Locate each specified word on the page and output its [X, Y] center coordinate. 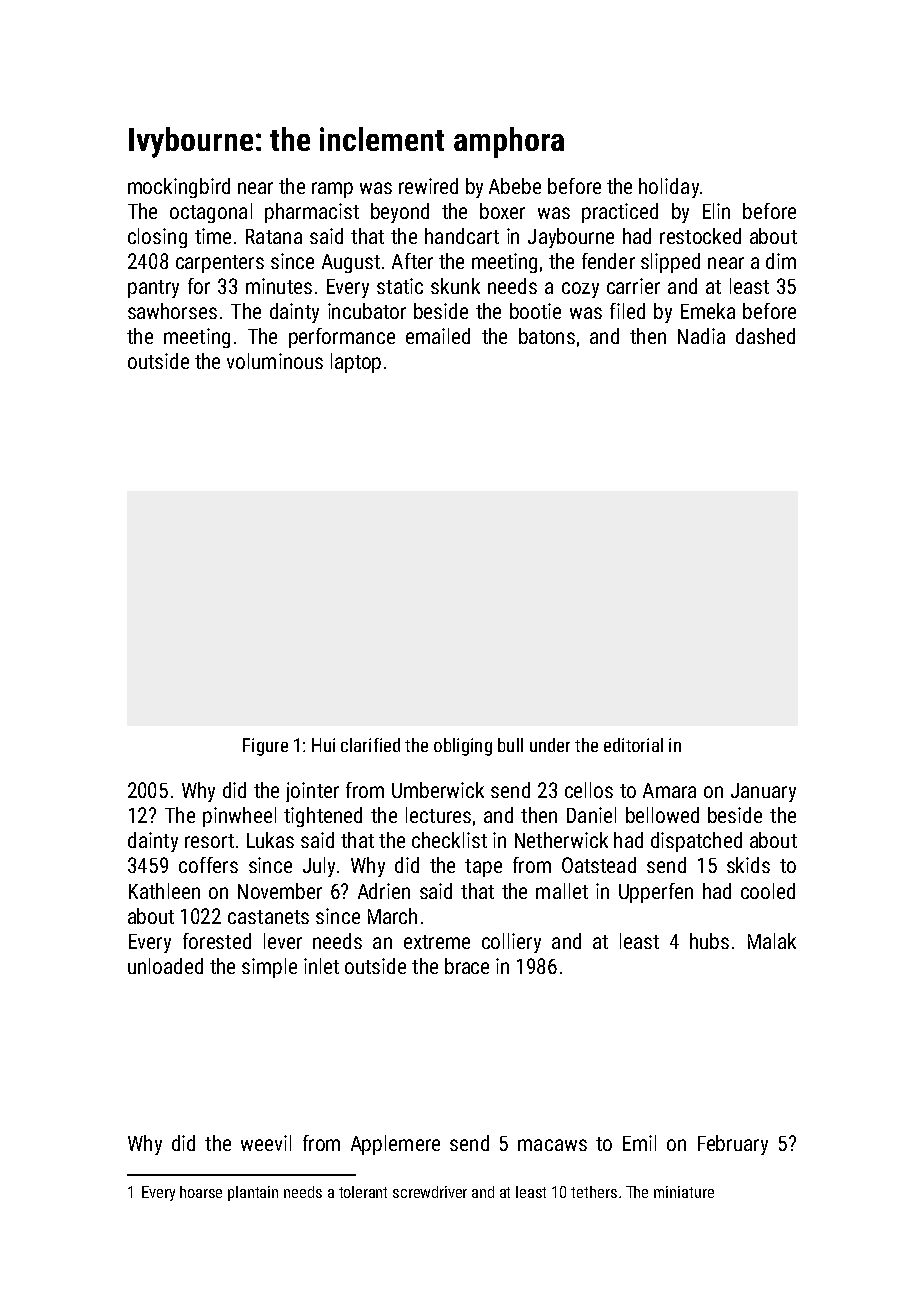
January [763, 792]
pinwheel [239, 817]
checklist [449, 840]
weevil [266, 1143]
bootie [535, 311]
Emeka [708, 311]
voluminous [275, 361]
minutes [279, 286]
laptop [356, 363]
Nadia [701, 336]
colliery [511, 943]
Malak [772, 941]
